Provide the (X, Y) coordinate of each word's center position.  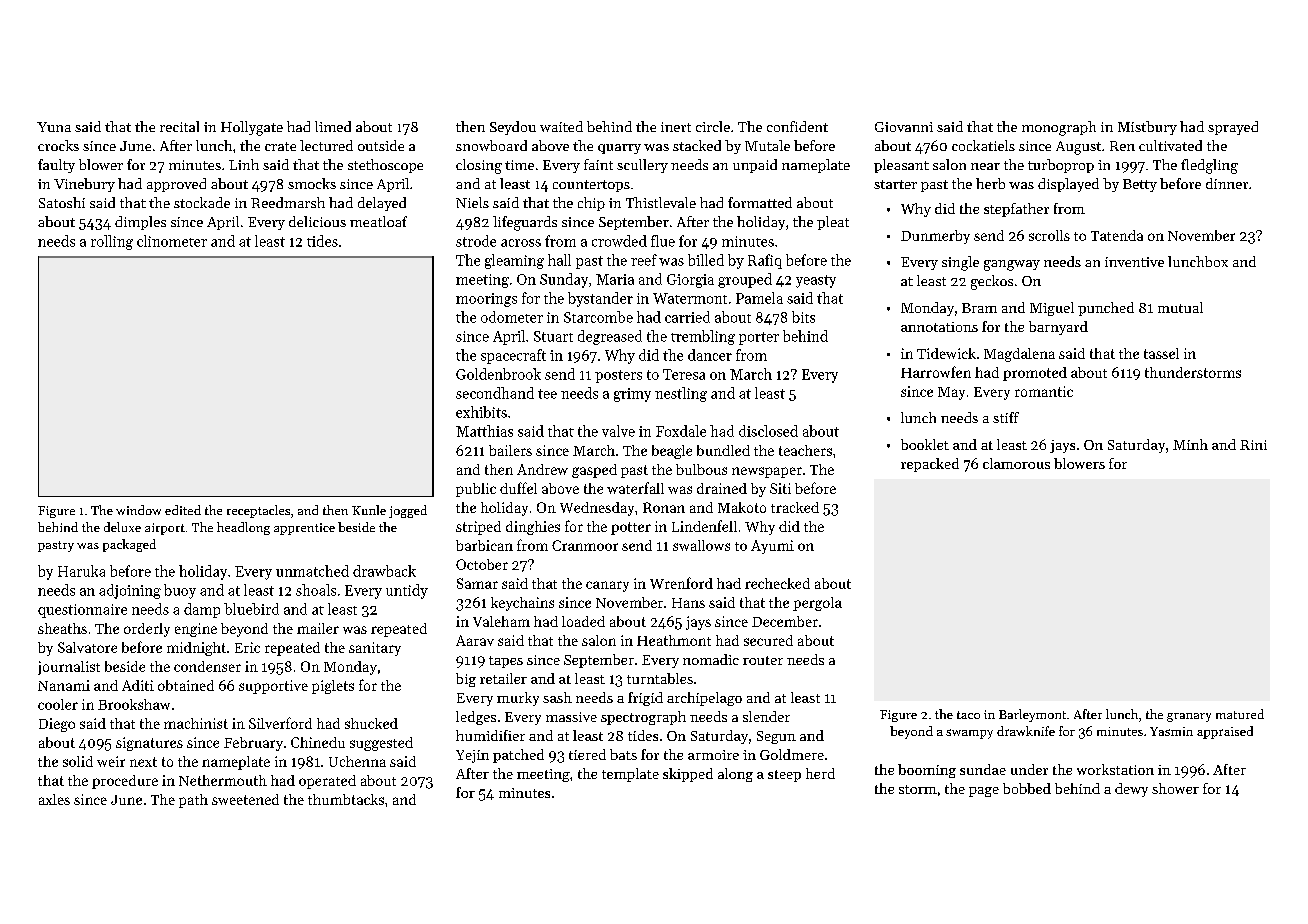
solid (78, 761)
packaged (129, 545)
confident (797, 126)
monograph (1059, 128)
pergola (817, 604)
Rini (1253, 445)
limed (333, 126)
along (735, 775)
